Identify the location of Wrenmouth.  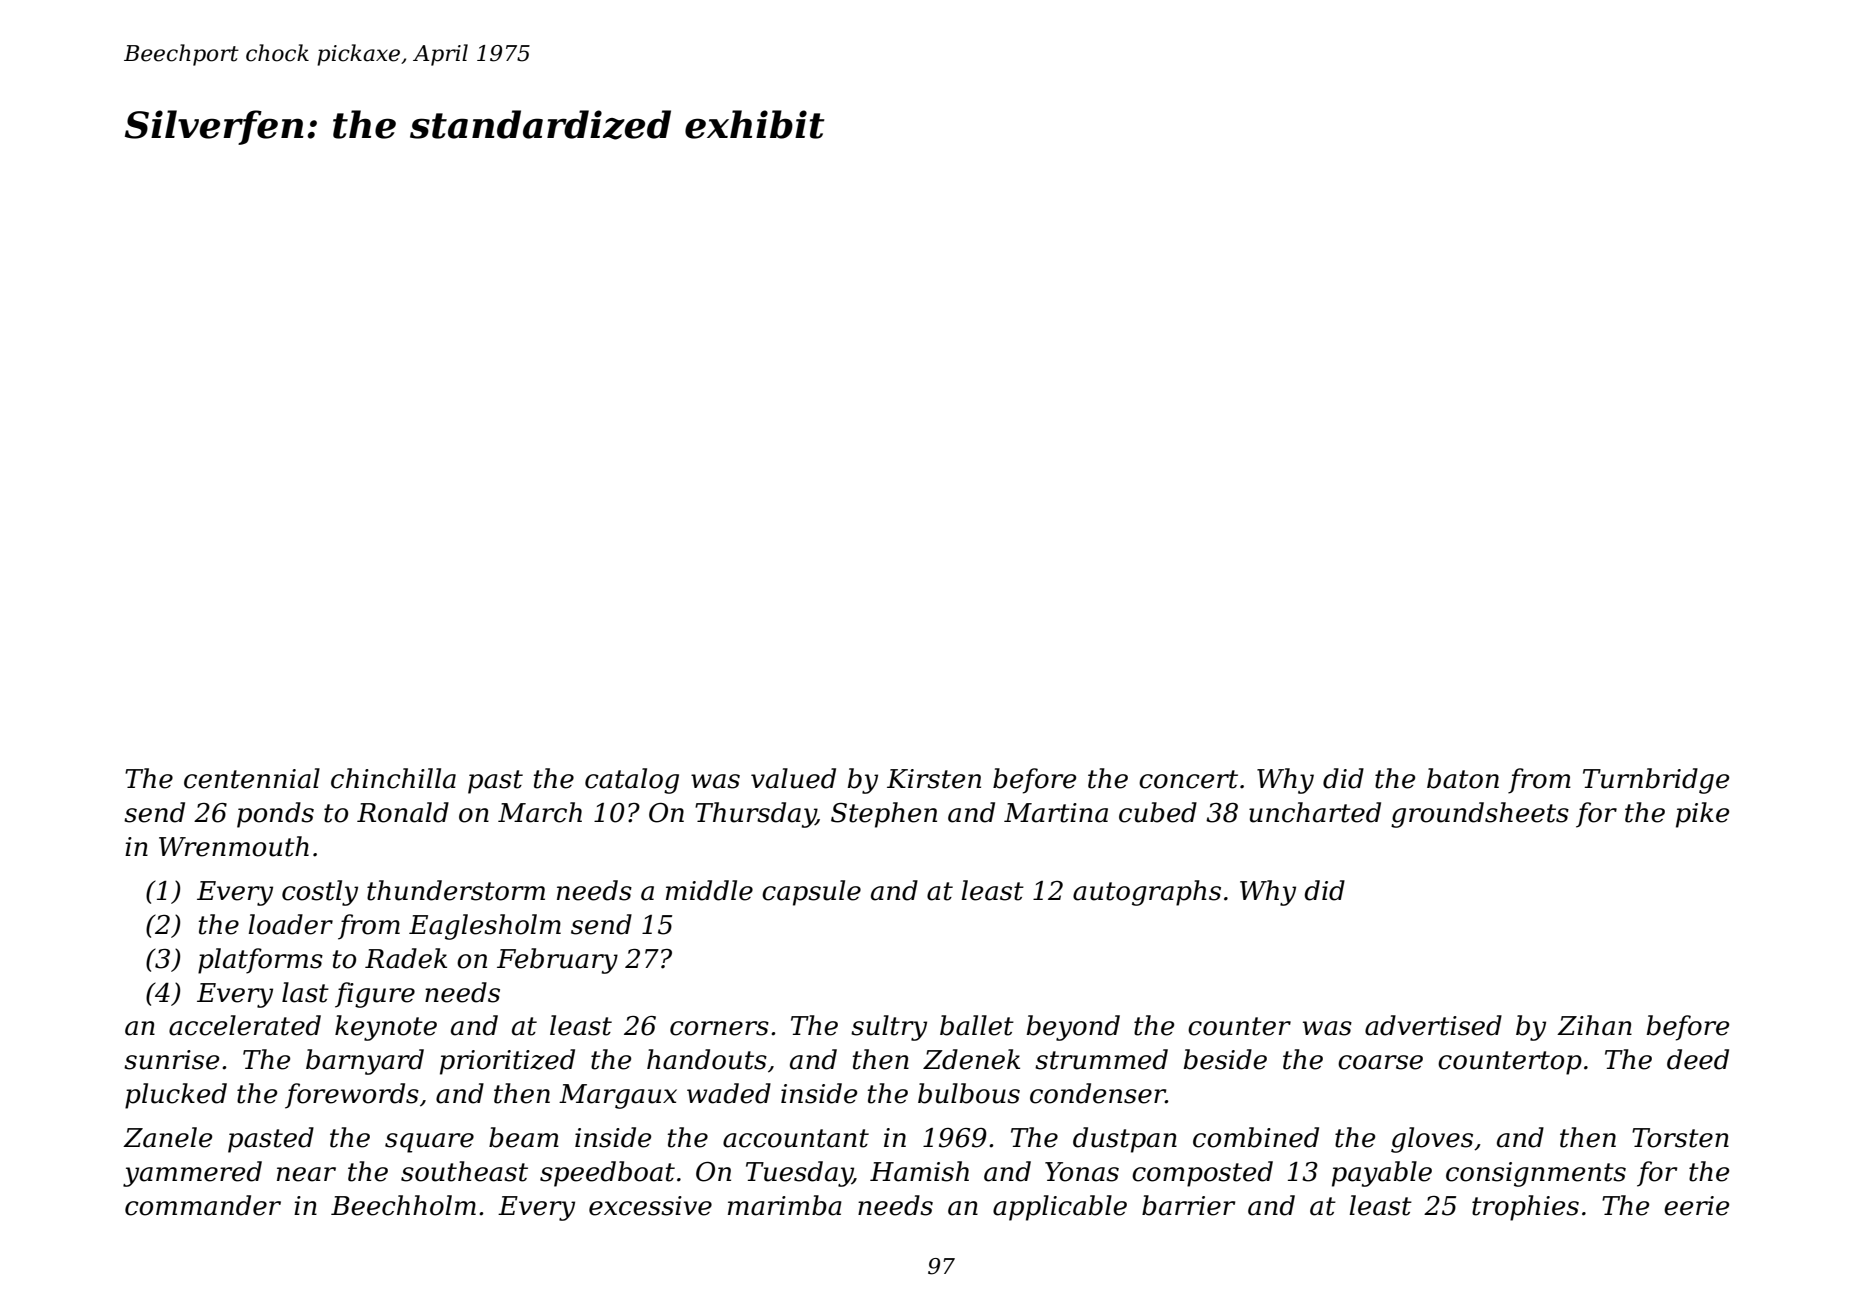
(234, 846).
